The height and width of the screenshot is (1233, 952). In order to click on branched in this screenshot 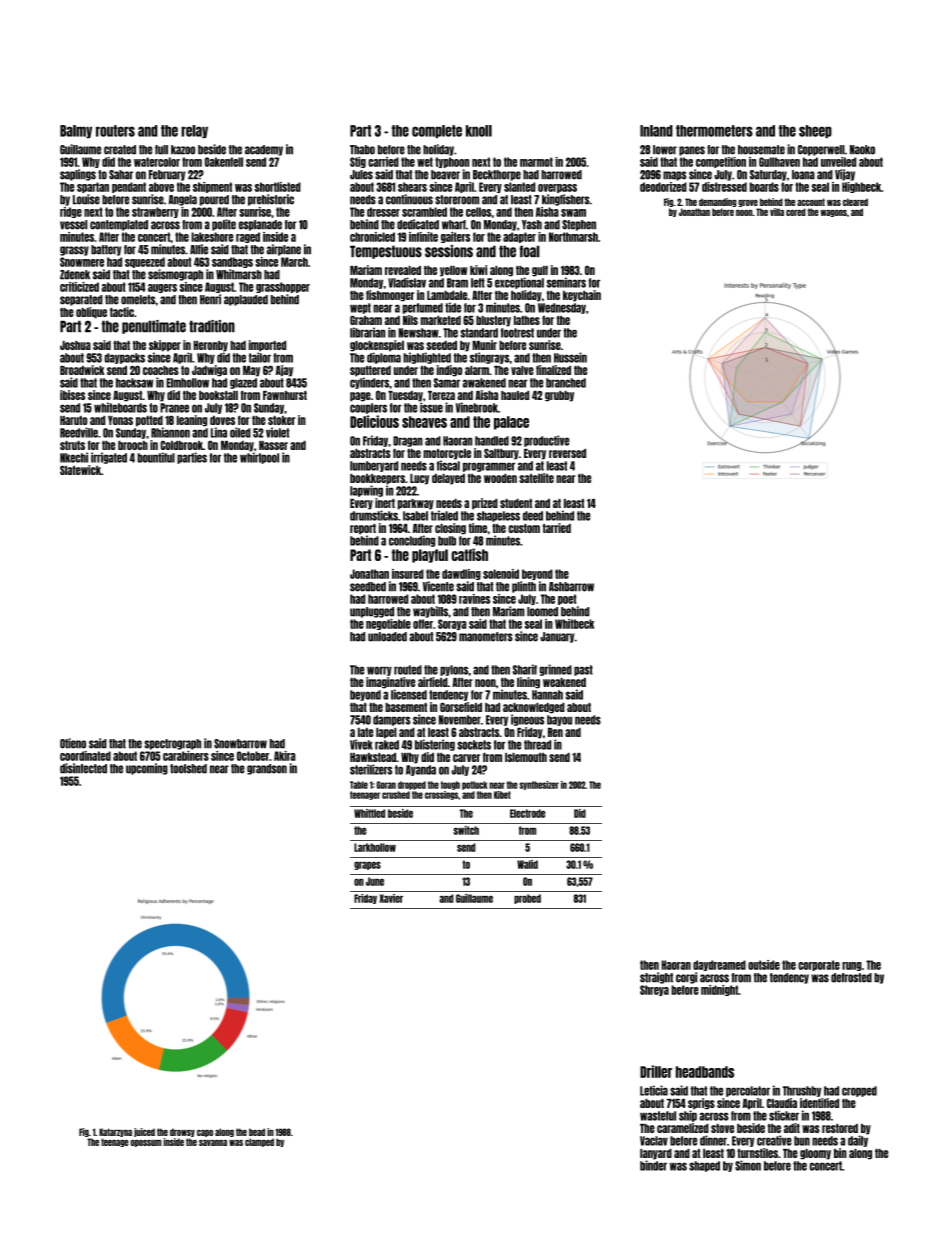, I will do `click(566, 383)`.
